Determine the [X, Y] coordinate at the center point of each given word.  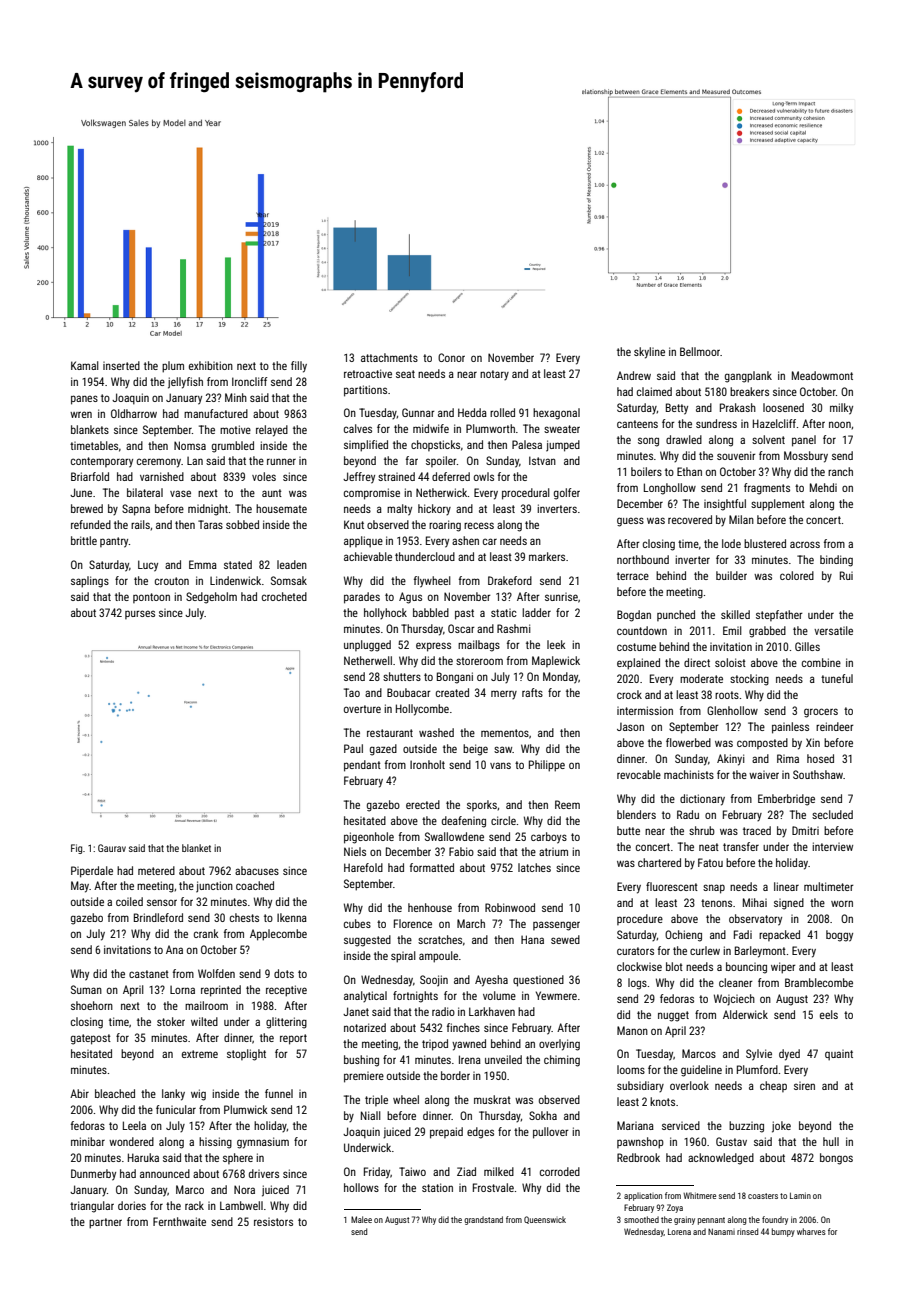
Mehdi [823, 487]
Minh [236, 397]
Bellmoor [700, 351]
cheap [773, 1086]
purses [140, 614]
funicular [176, 1109]
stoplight [246, 1055]
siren [804, 1086]
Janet [356, 1011]
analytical [365, 996]
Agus [410, 598]
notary [494, 375]
